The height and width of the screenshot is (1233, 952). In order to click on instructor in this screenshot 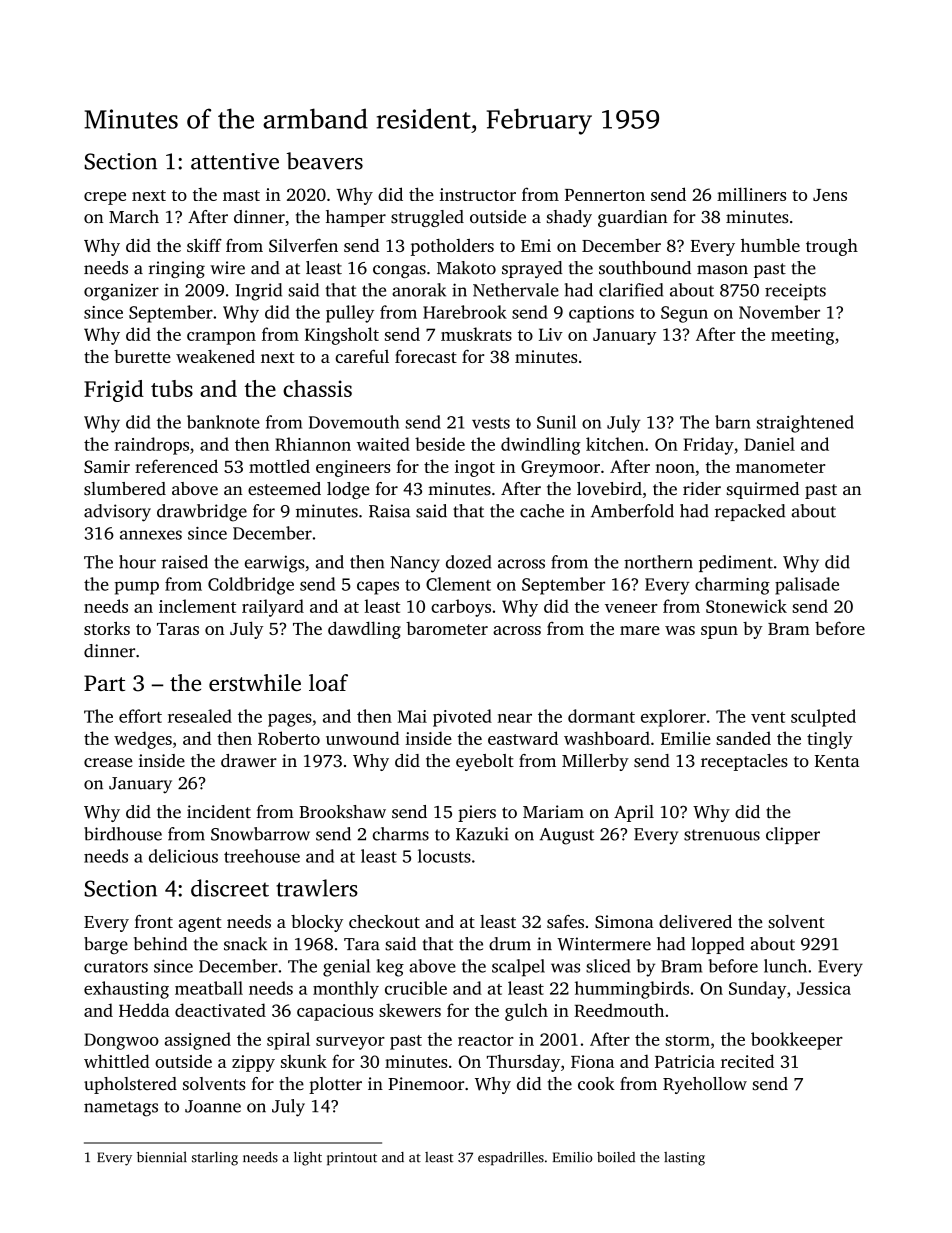, I will do `click(478, 194)`.
